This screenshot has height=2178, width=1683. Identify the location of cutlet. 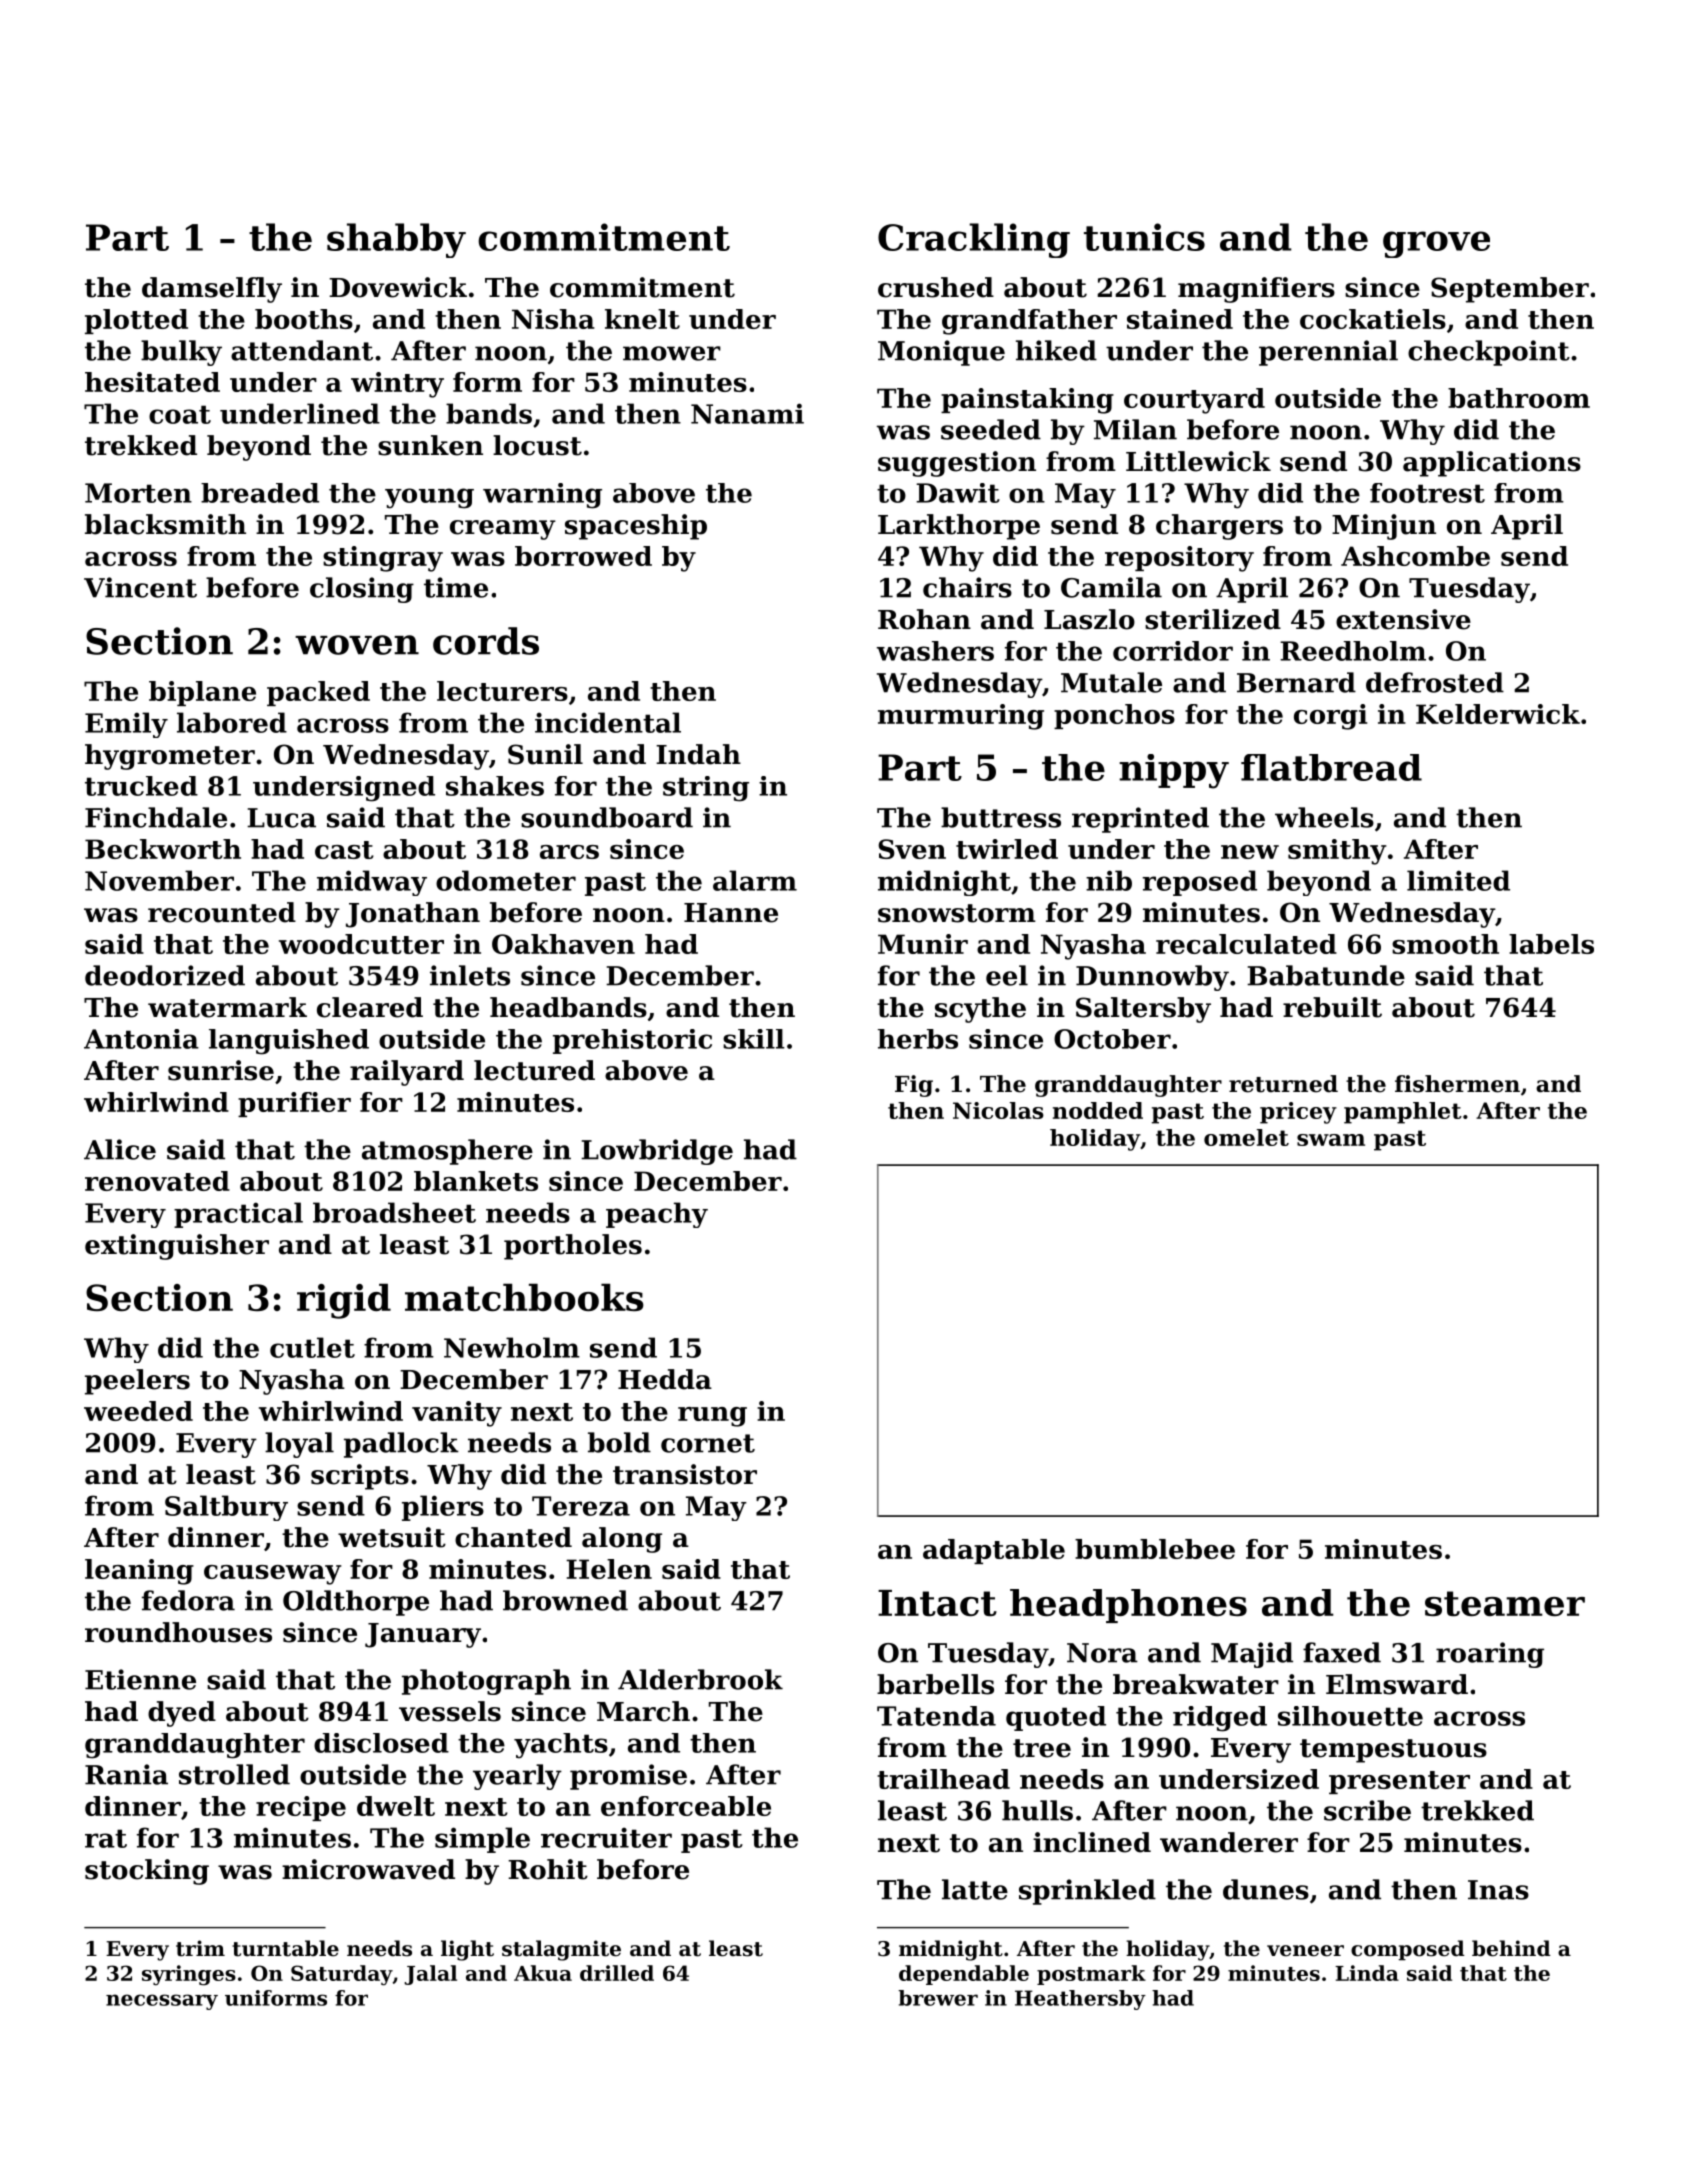
(312, 1347).
